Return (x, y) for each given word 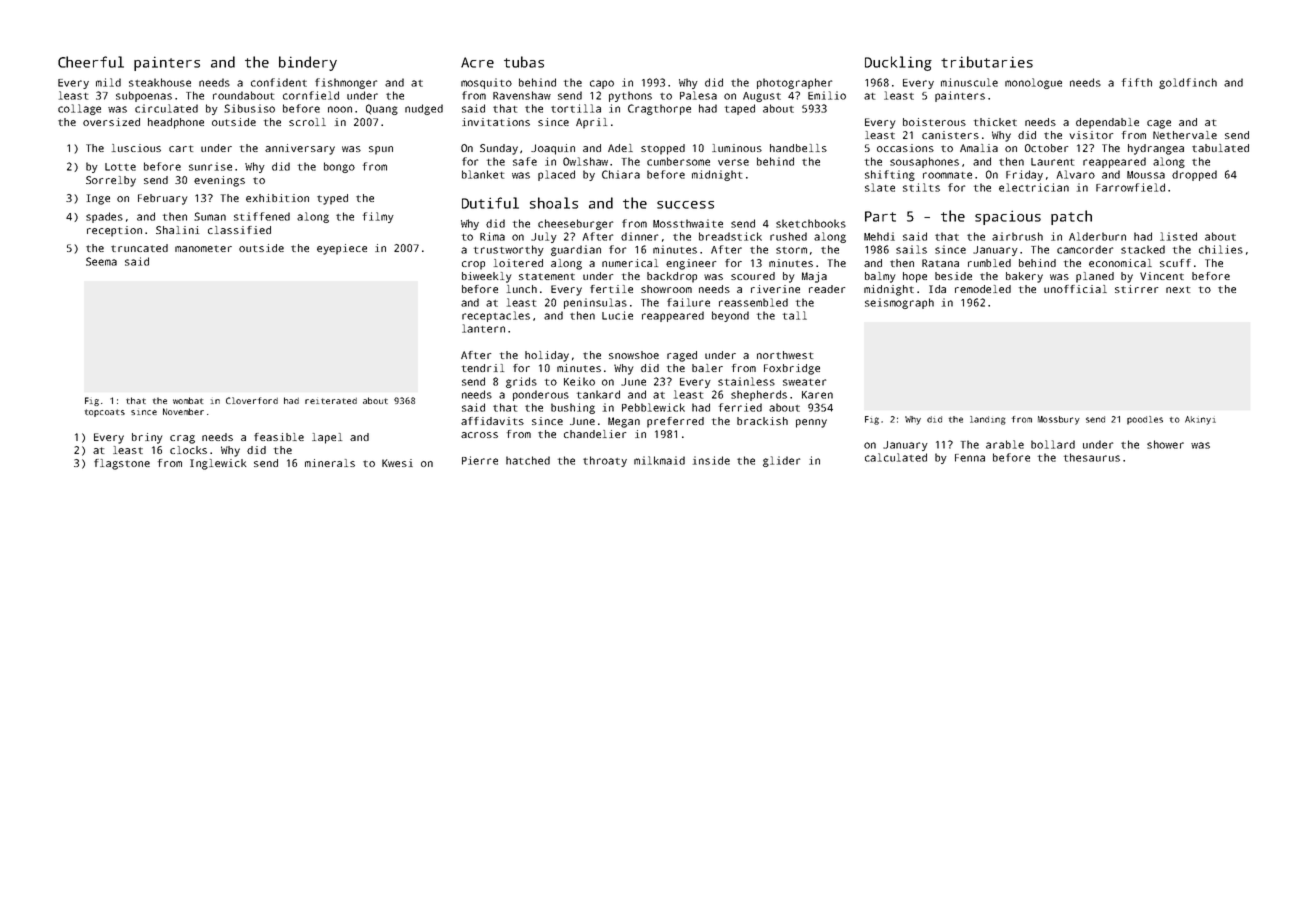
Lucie (617, 315)
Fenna (970, 458)
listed (1178, 236)
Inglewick (218, 464)
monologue (1033, 83)
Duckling (898, 63)
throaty (605, 461)
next (1178, 289)
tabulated (1220, 148)
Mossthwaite (688, 223)
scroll (307, 122)
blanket (483, 174)
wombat (188, 400)
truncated (139, 248)
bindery (308, 63)
